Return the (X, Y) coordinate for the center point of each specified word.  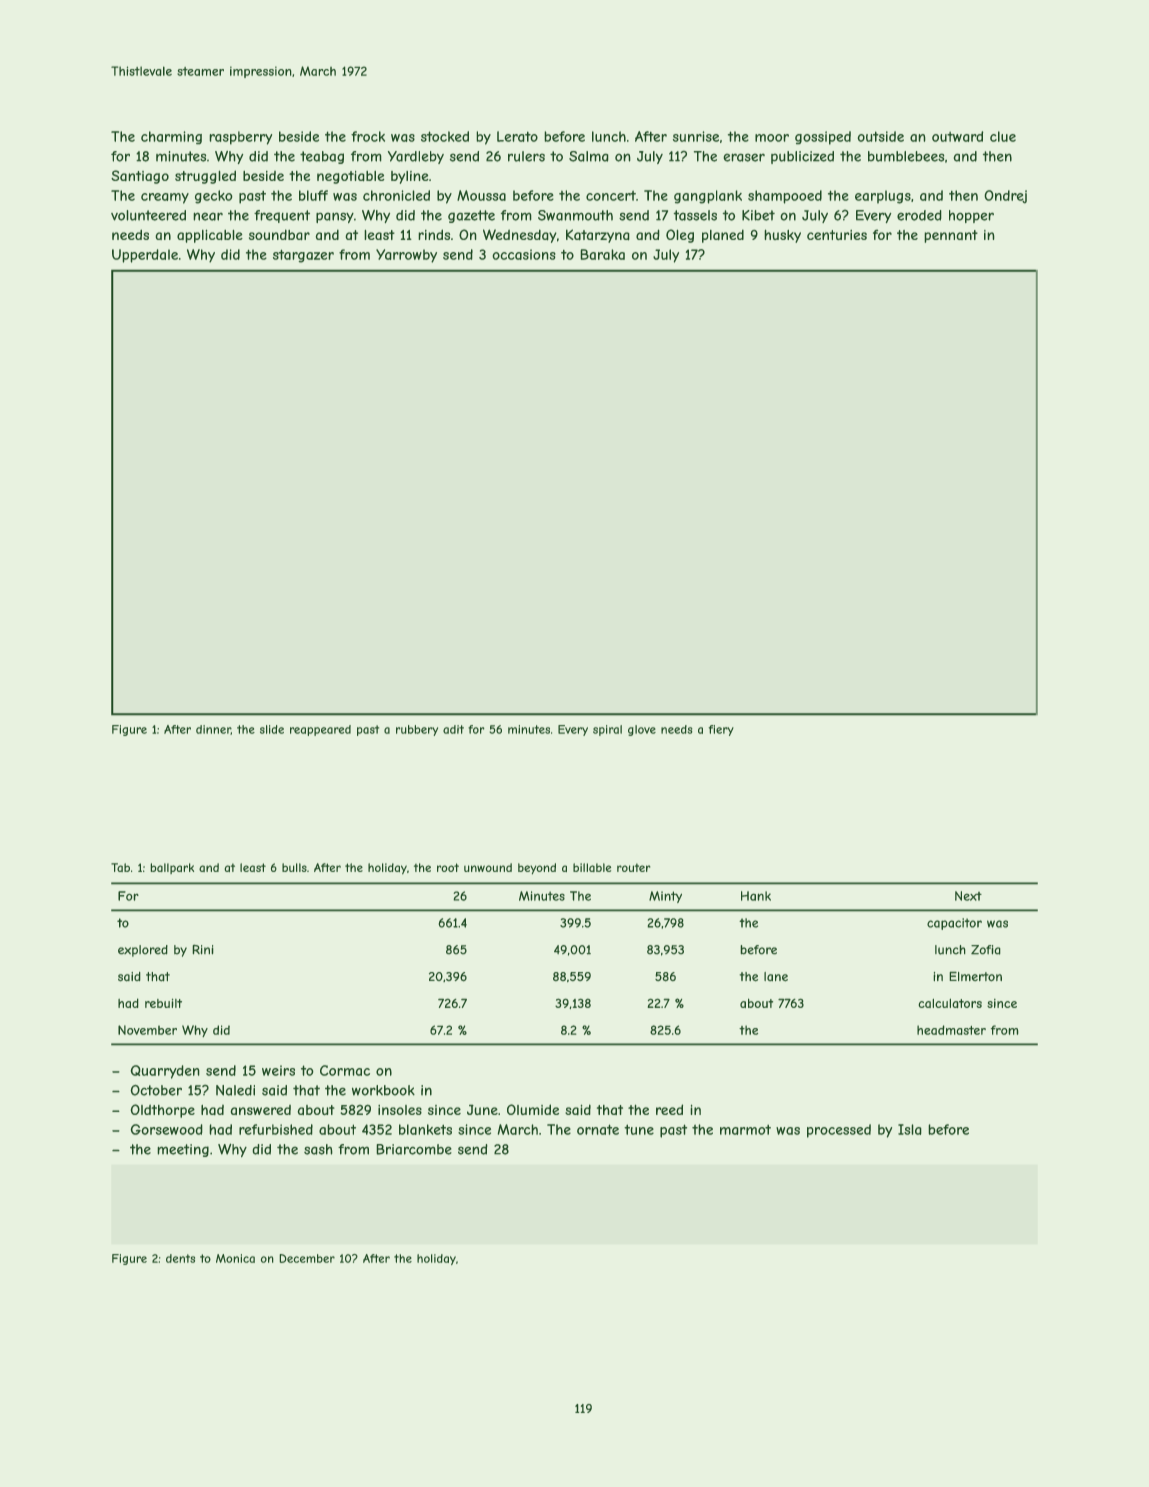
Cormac (345, 1070)
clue (1003, 136)
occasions (524, 254)
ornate (598, 1129)
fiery (721, 730)
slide (272, 729)
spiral (607, 730)
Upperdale (145, 256)
